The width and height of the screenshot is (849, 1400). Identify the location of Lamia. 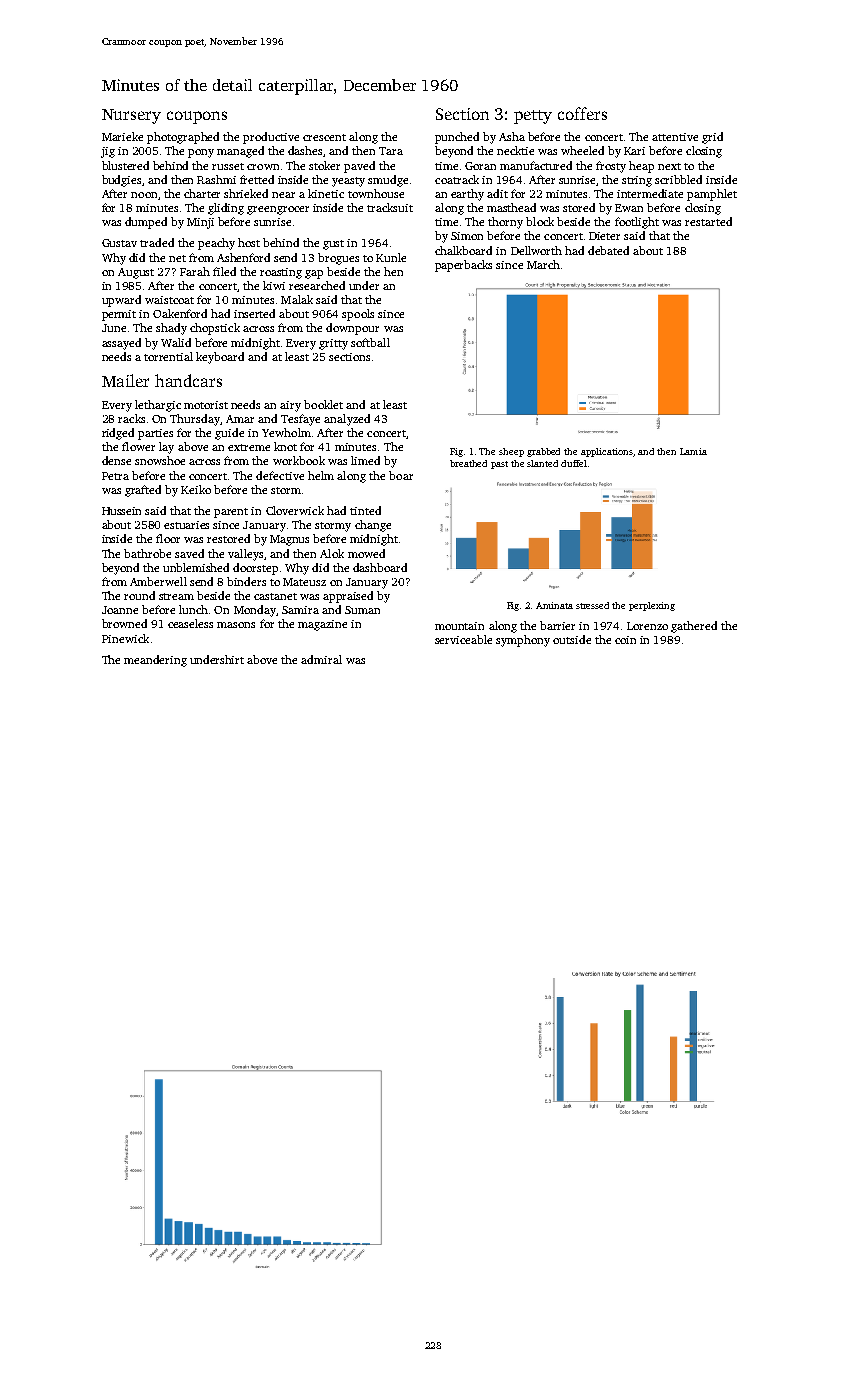
(693, 451).
